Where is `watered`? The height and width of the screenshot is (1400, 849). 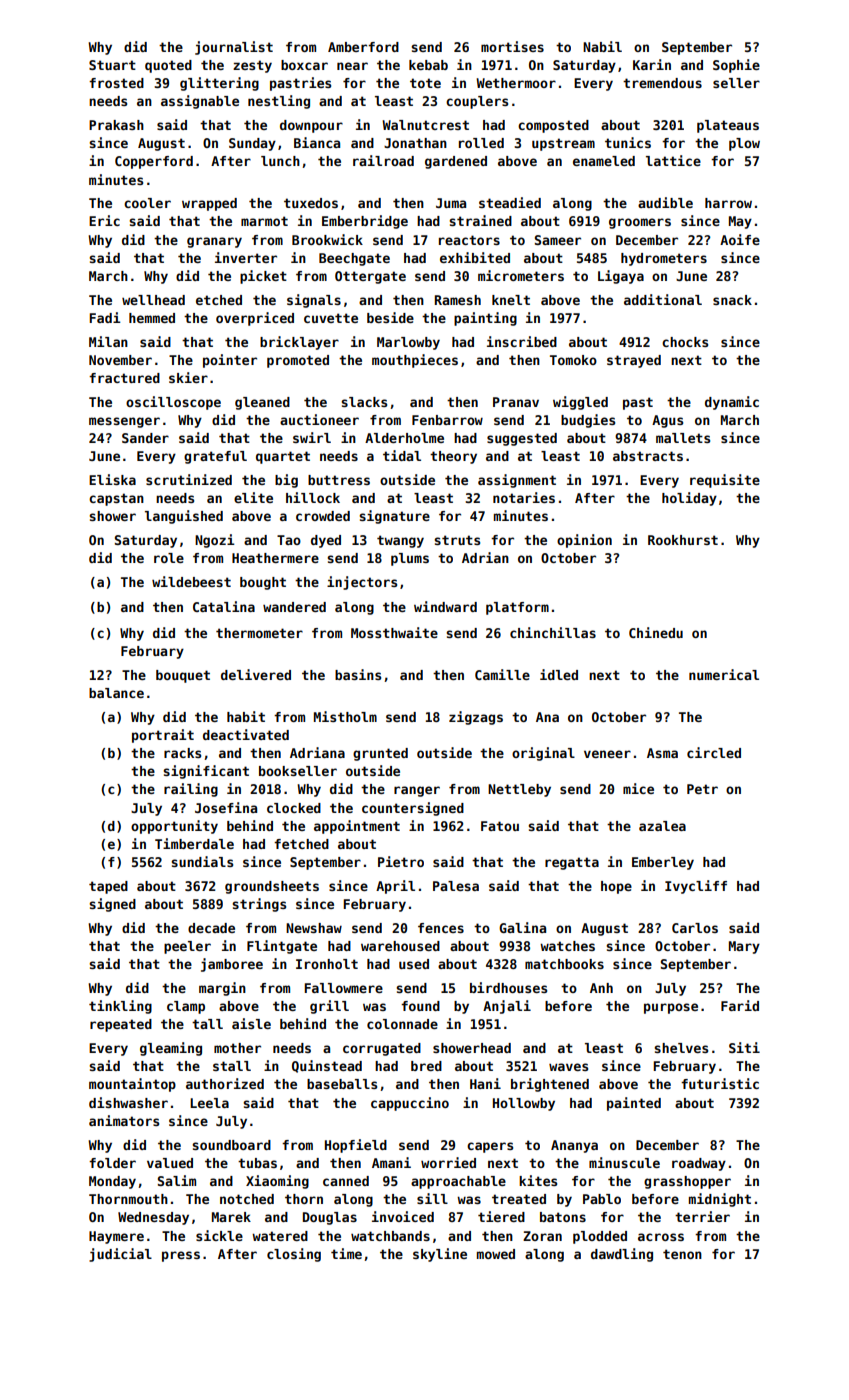
watered is located at coordinates (280, 1236).
